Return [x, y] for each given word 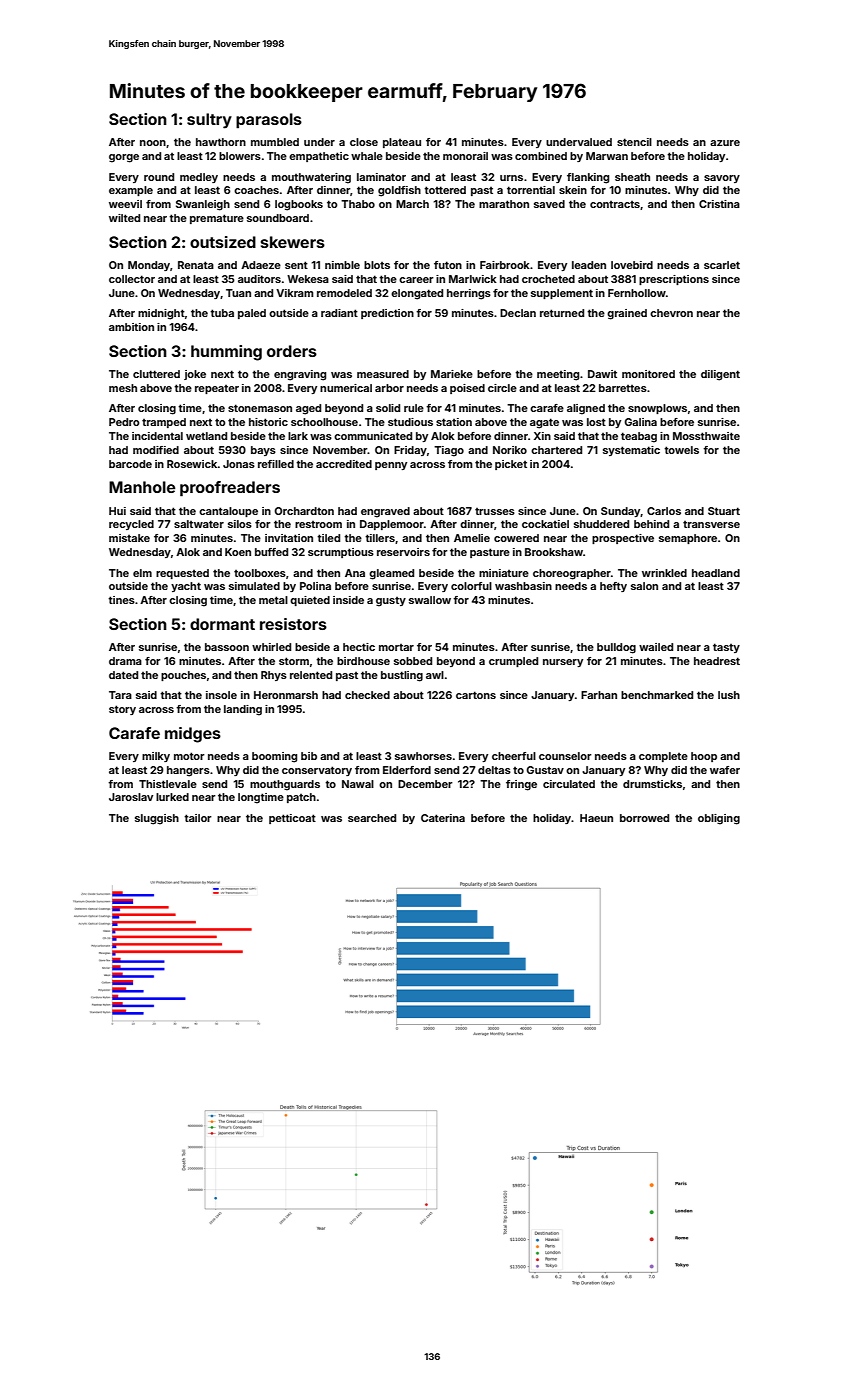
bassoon [227, 647]
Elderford [407, 770]
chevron [671, 313]
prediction [387, 314]
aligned [586, 409]
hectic [359, 647]
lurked [172, 797]
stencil [634, 142]
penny [391, 466]
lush [729, 695]
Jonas [239, 464]
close [364, 142]
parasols [269, 121]
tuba [222, 313]
